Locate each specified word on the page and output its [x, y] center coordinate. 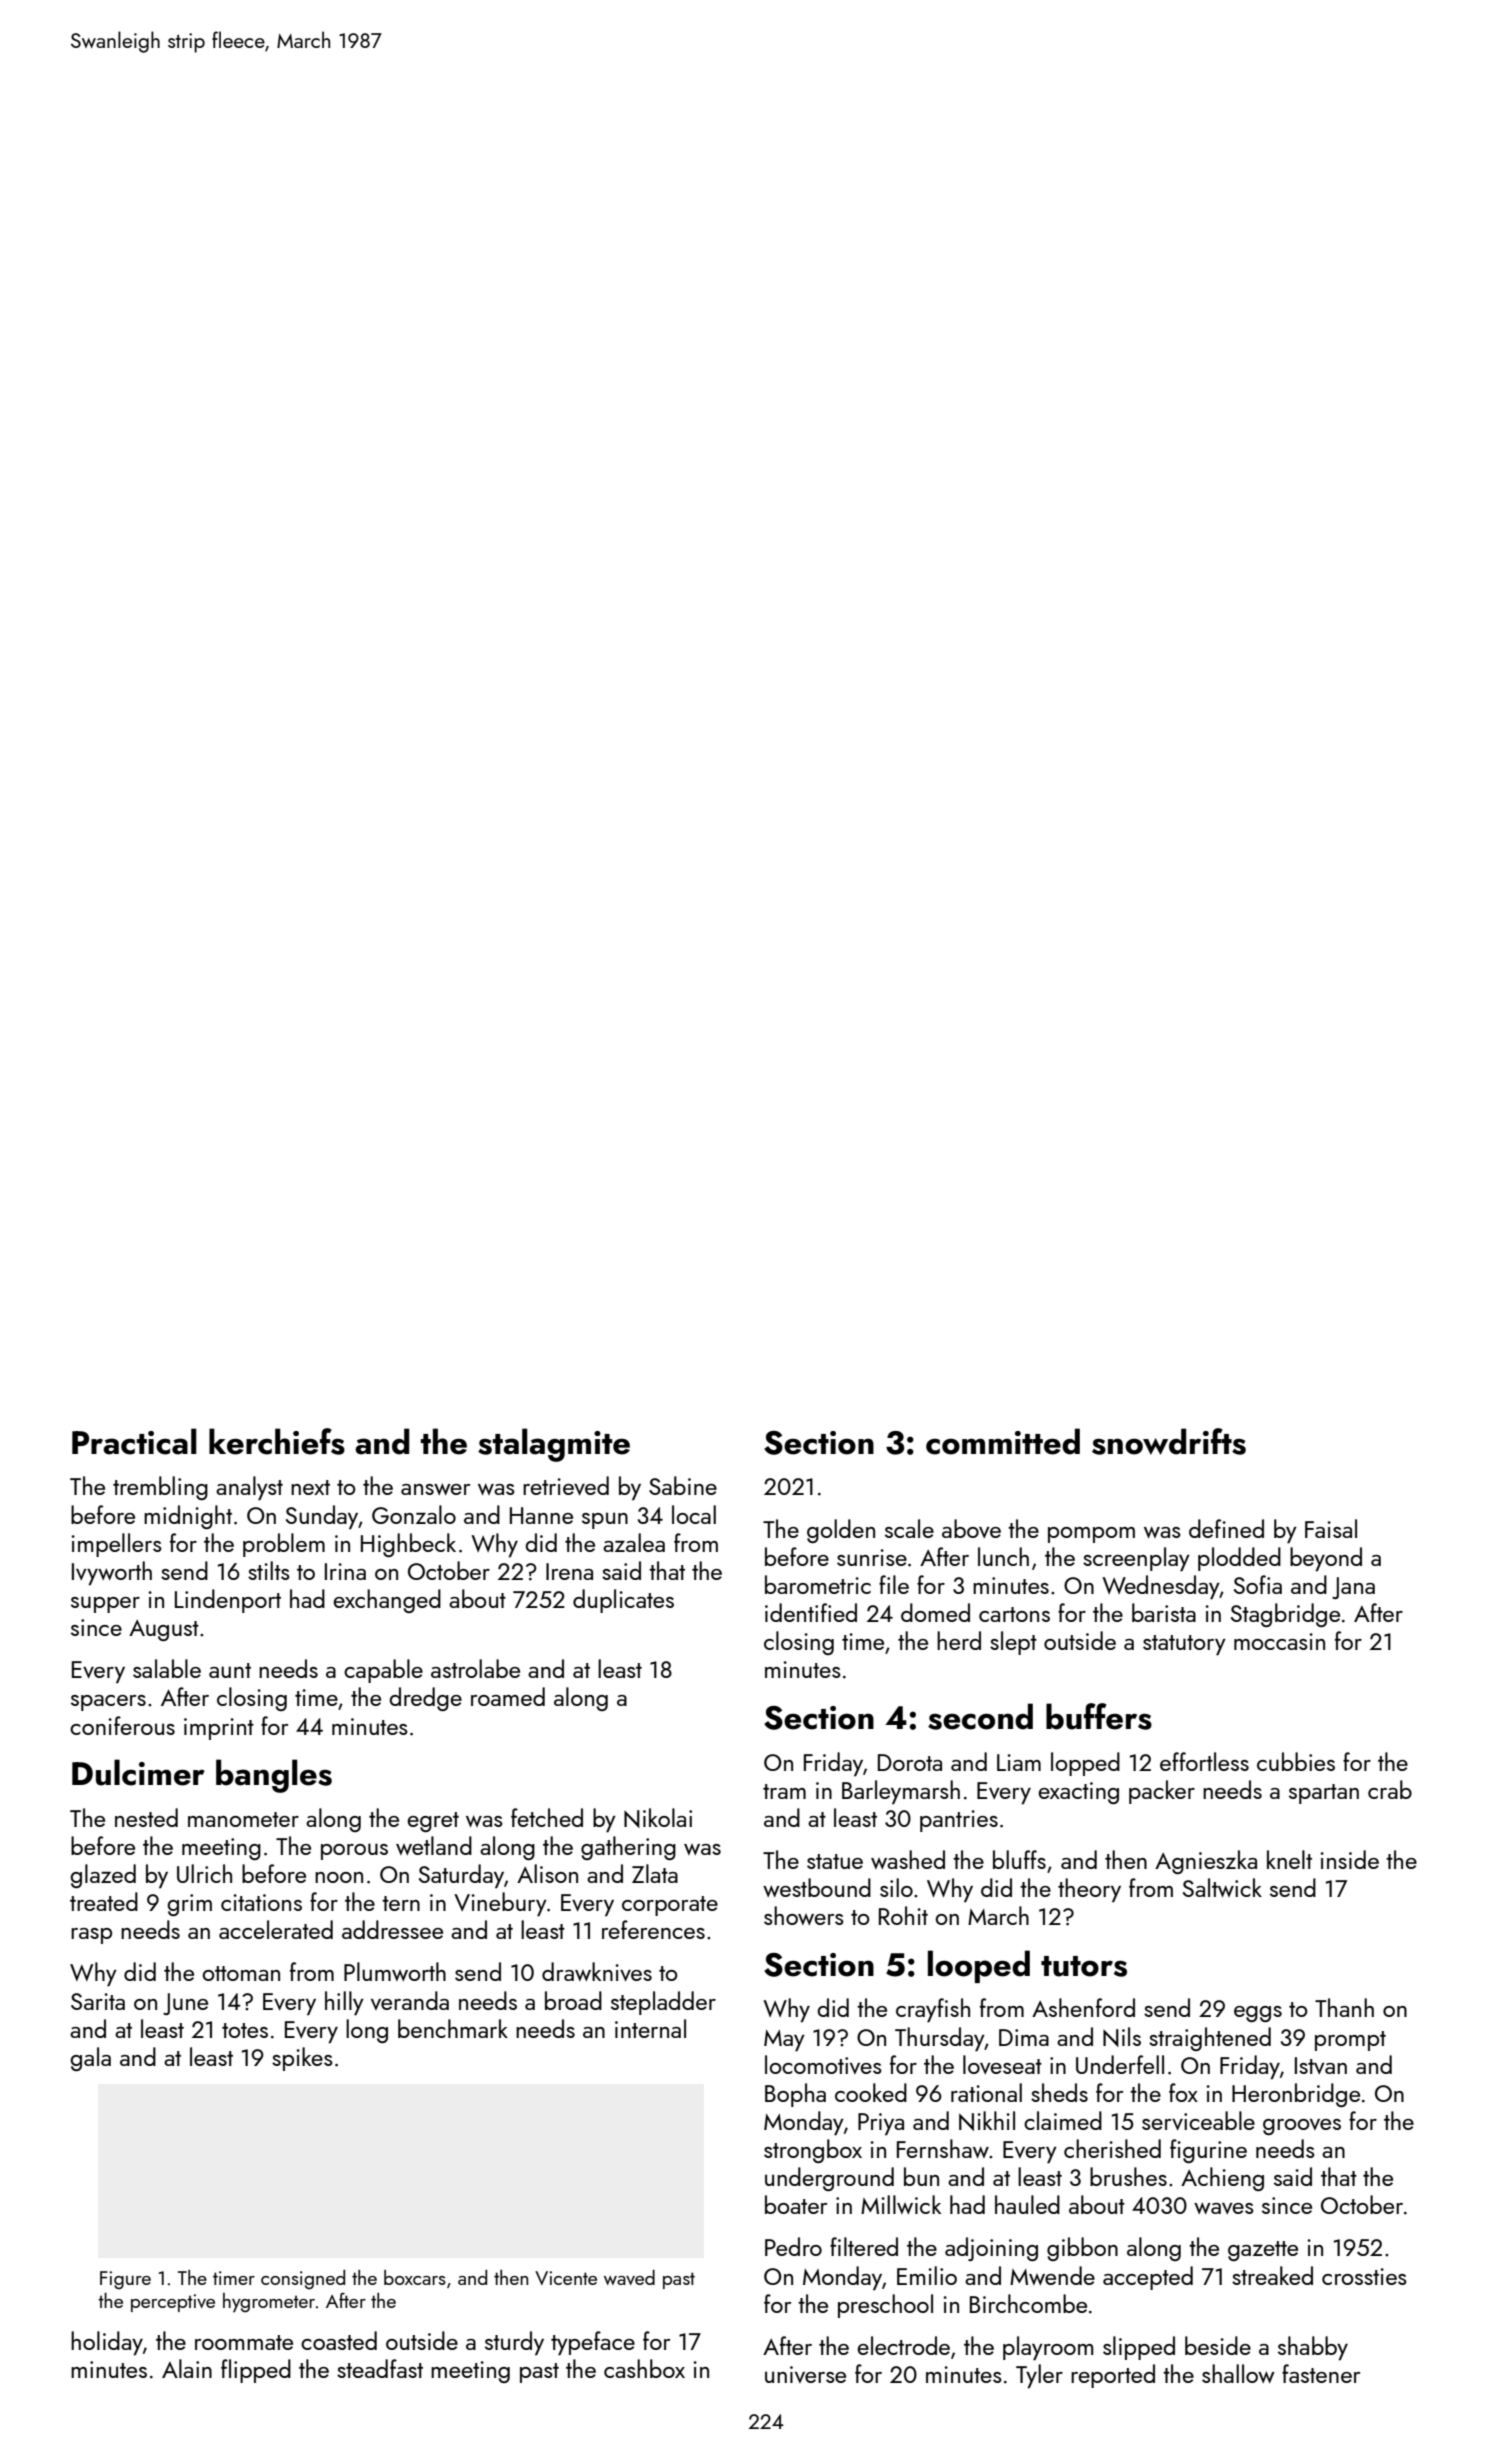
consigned [303, 2280]
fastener [1321, 2373]
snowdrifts [1169, 1441]
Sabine [683, 1485]
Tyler [1039, 2376]
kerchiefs [277, 1441]
